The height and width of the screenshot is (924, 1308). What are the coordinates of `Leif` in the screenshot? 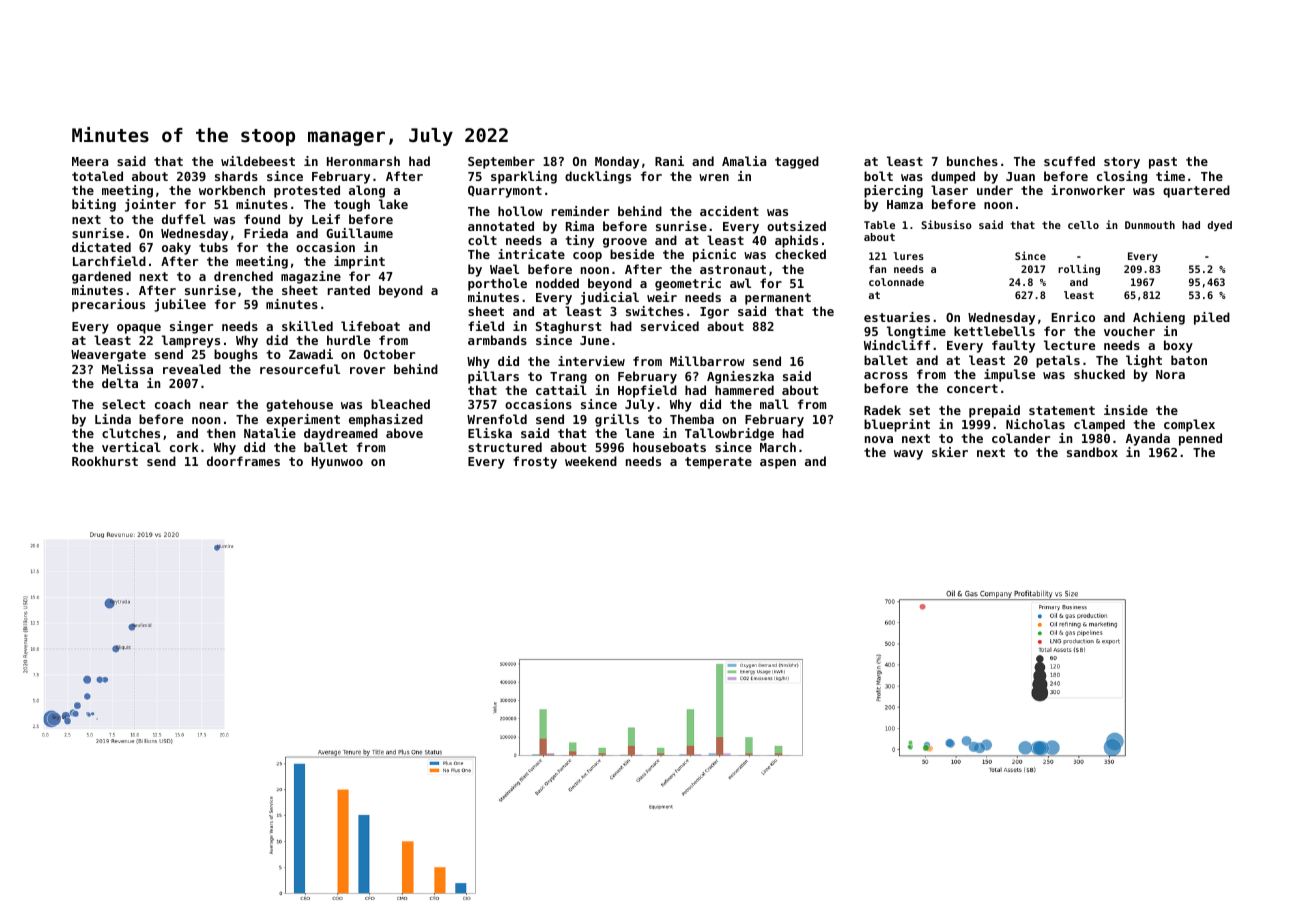 It's located at (326, 219).
